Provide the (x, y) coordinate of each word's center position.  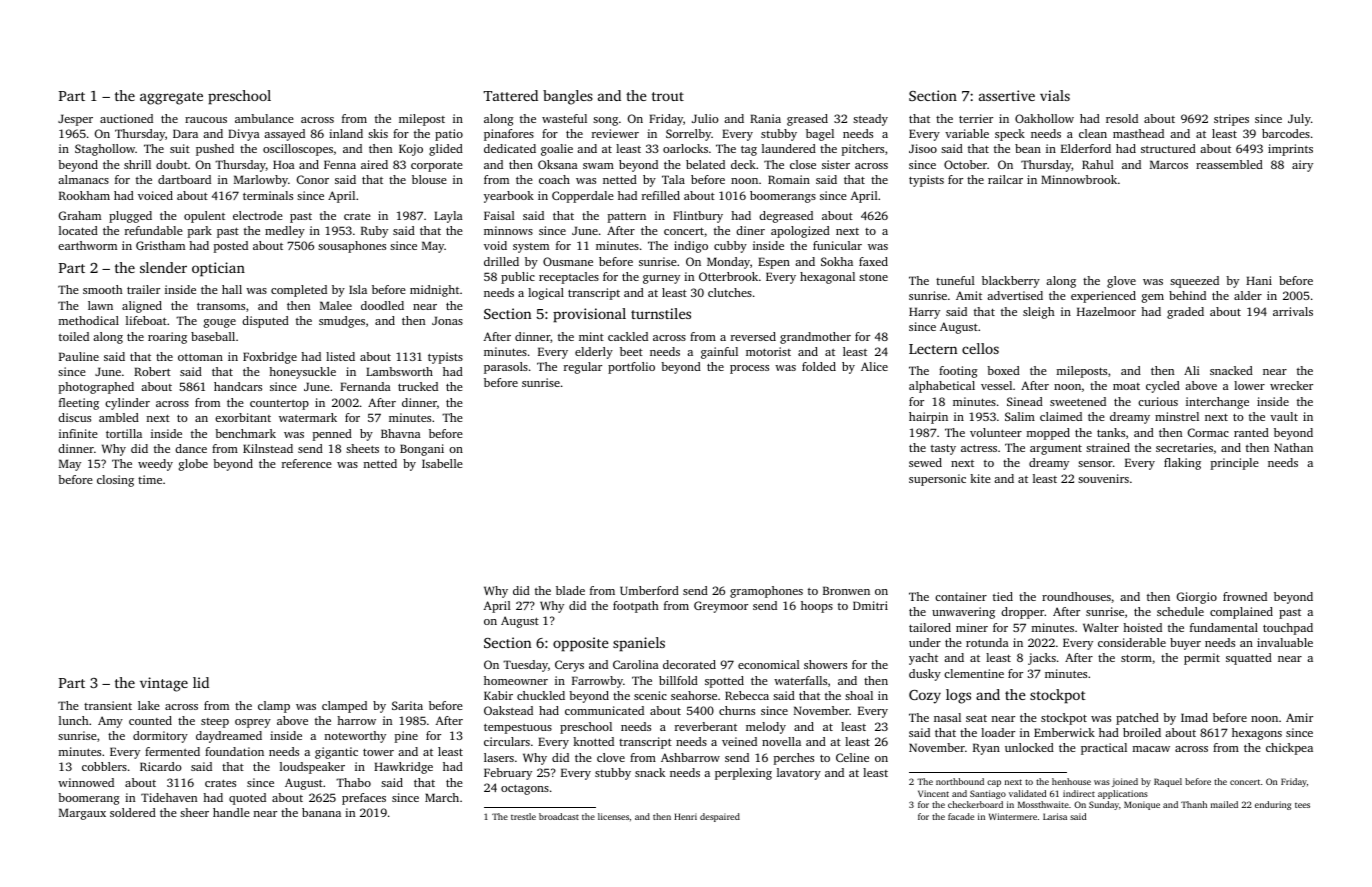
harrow (356, 720)
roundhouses (1076, 596)
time (150, 479)
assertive (1007, 95)
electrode (258, 215)
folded (819, 366)
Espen (774, 263)
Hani (1259, 280)
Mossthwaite (1043, 804)
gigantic (336, 753)
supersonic (937, 480)
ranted (1251, 432)
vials (1055, 95)
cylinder (127, 404)
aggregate (171, 98)
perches (794, 759)
